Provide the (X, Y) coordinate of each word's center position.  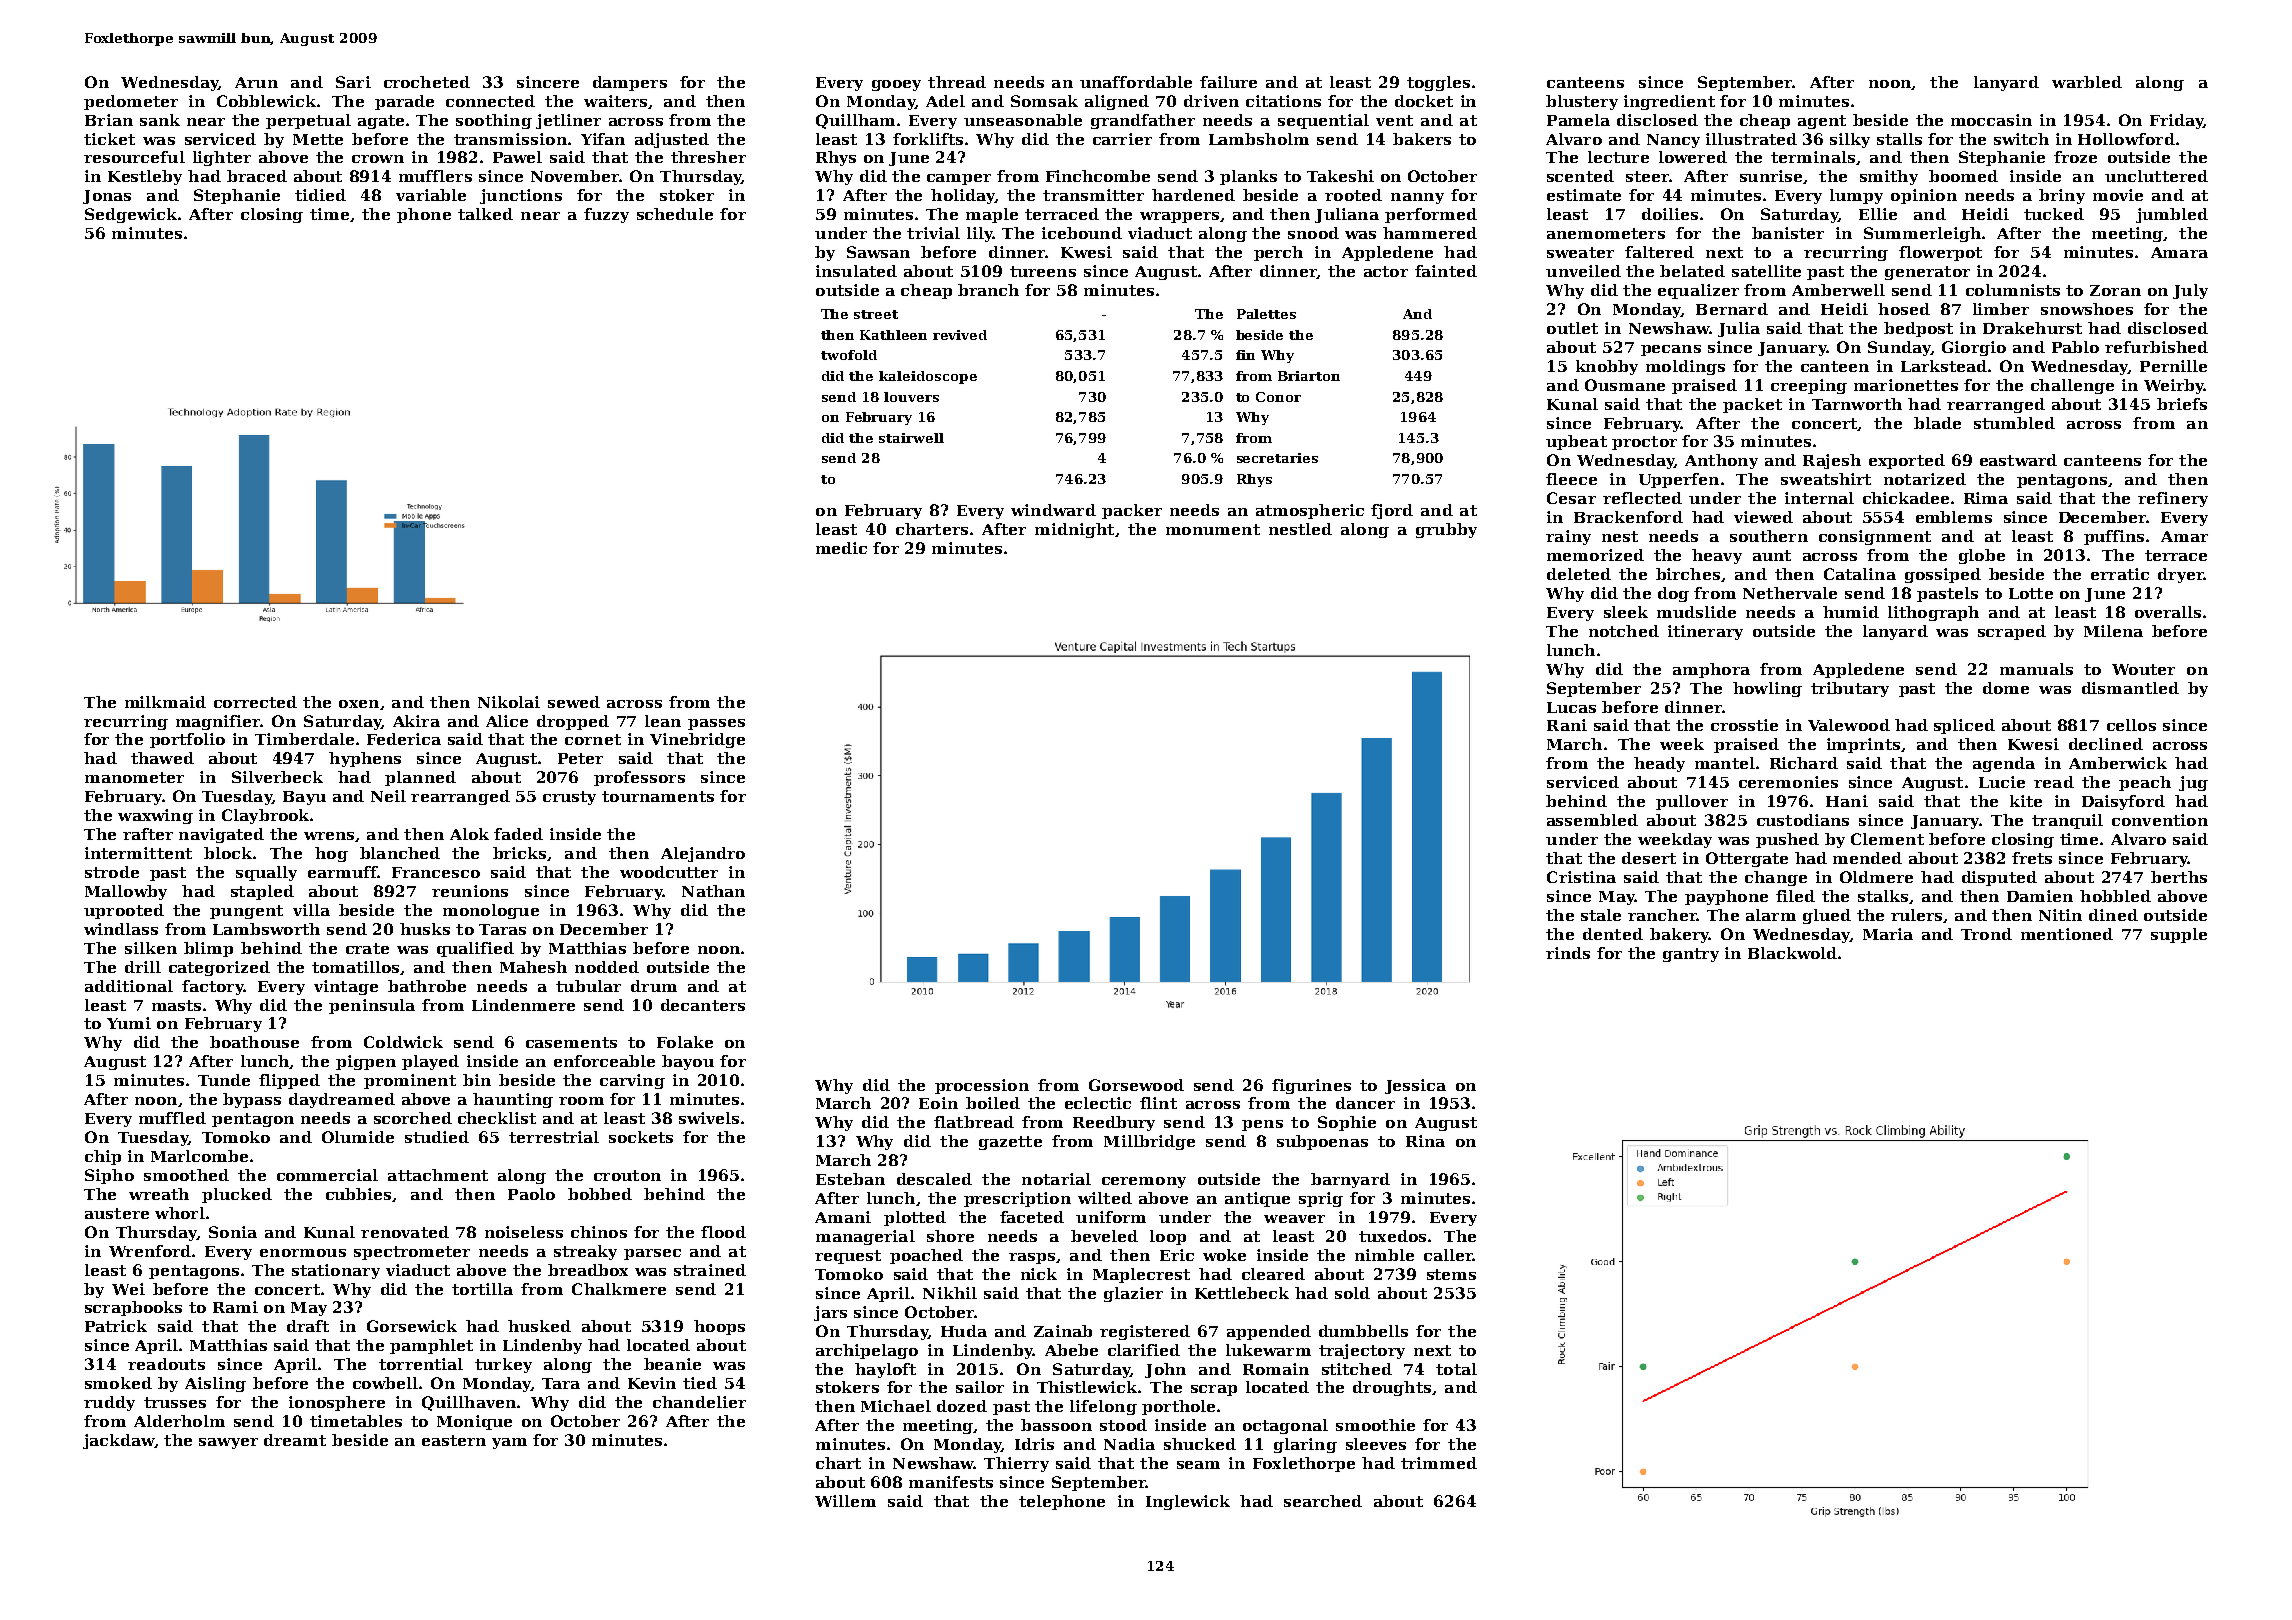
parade (404, 102)
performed (1431, 215)
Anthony (1721, 461)
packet (1752, 405)
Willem (845, 1501)
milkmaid (165, 702)
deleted (1579, 574)
